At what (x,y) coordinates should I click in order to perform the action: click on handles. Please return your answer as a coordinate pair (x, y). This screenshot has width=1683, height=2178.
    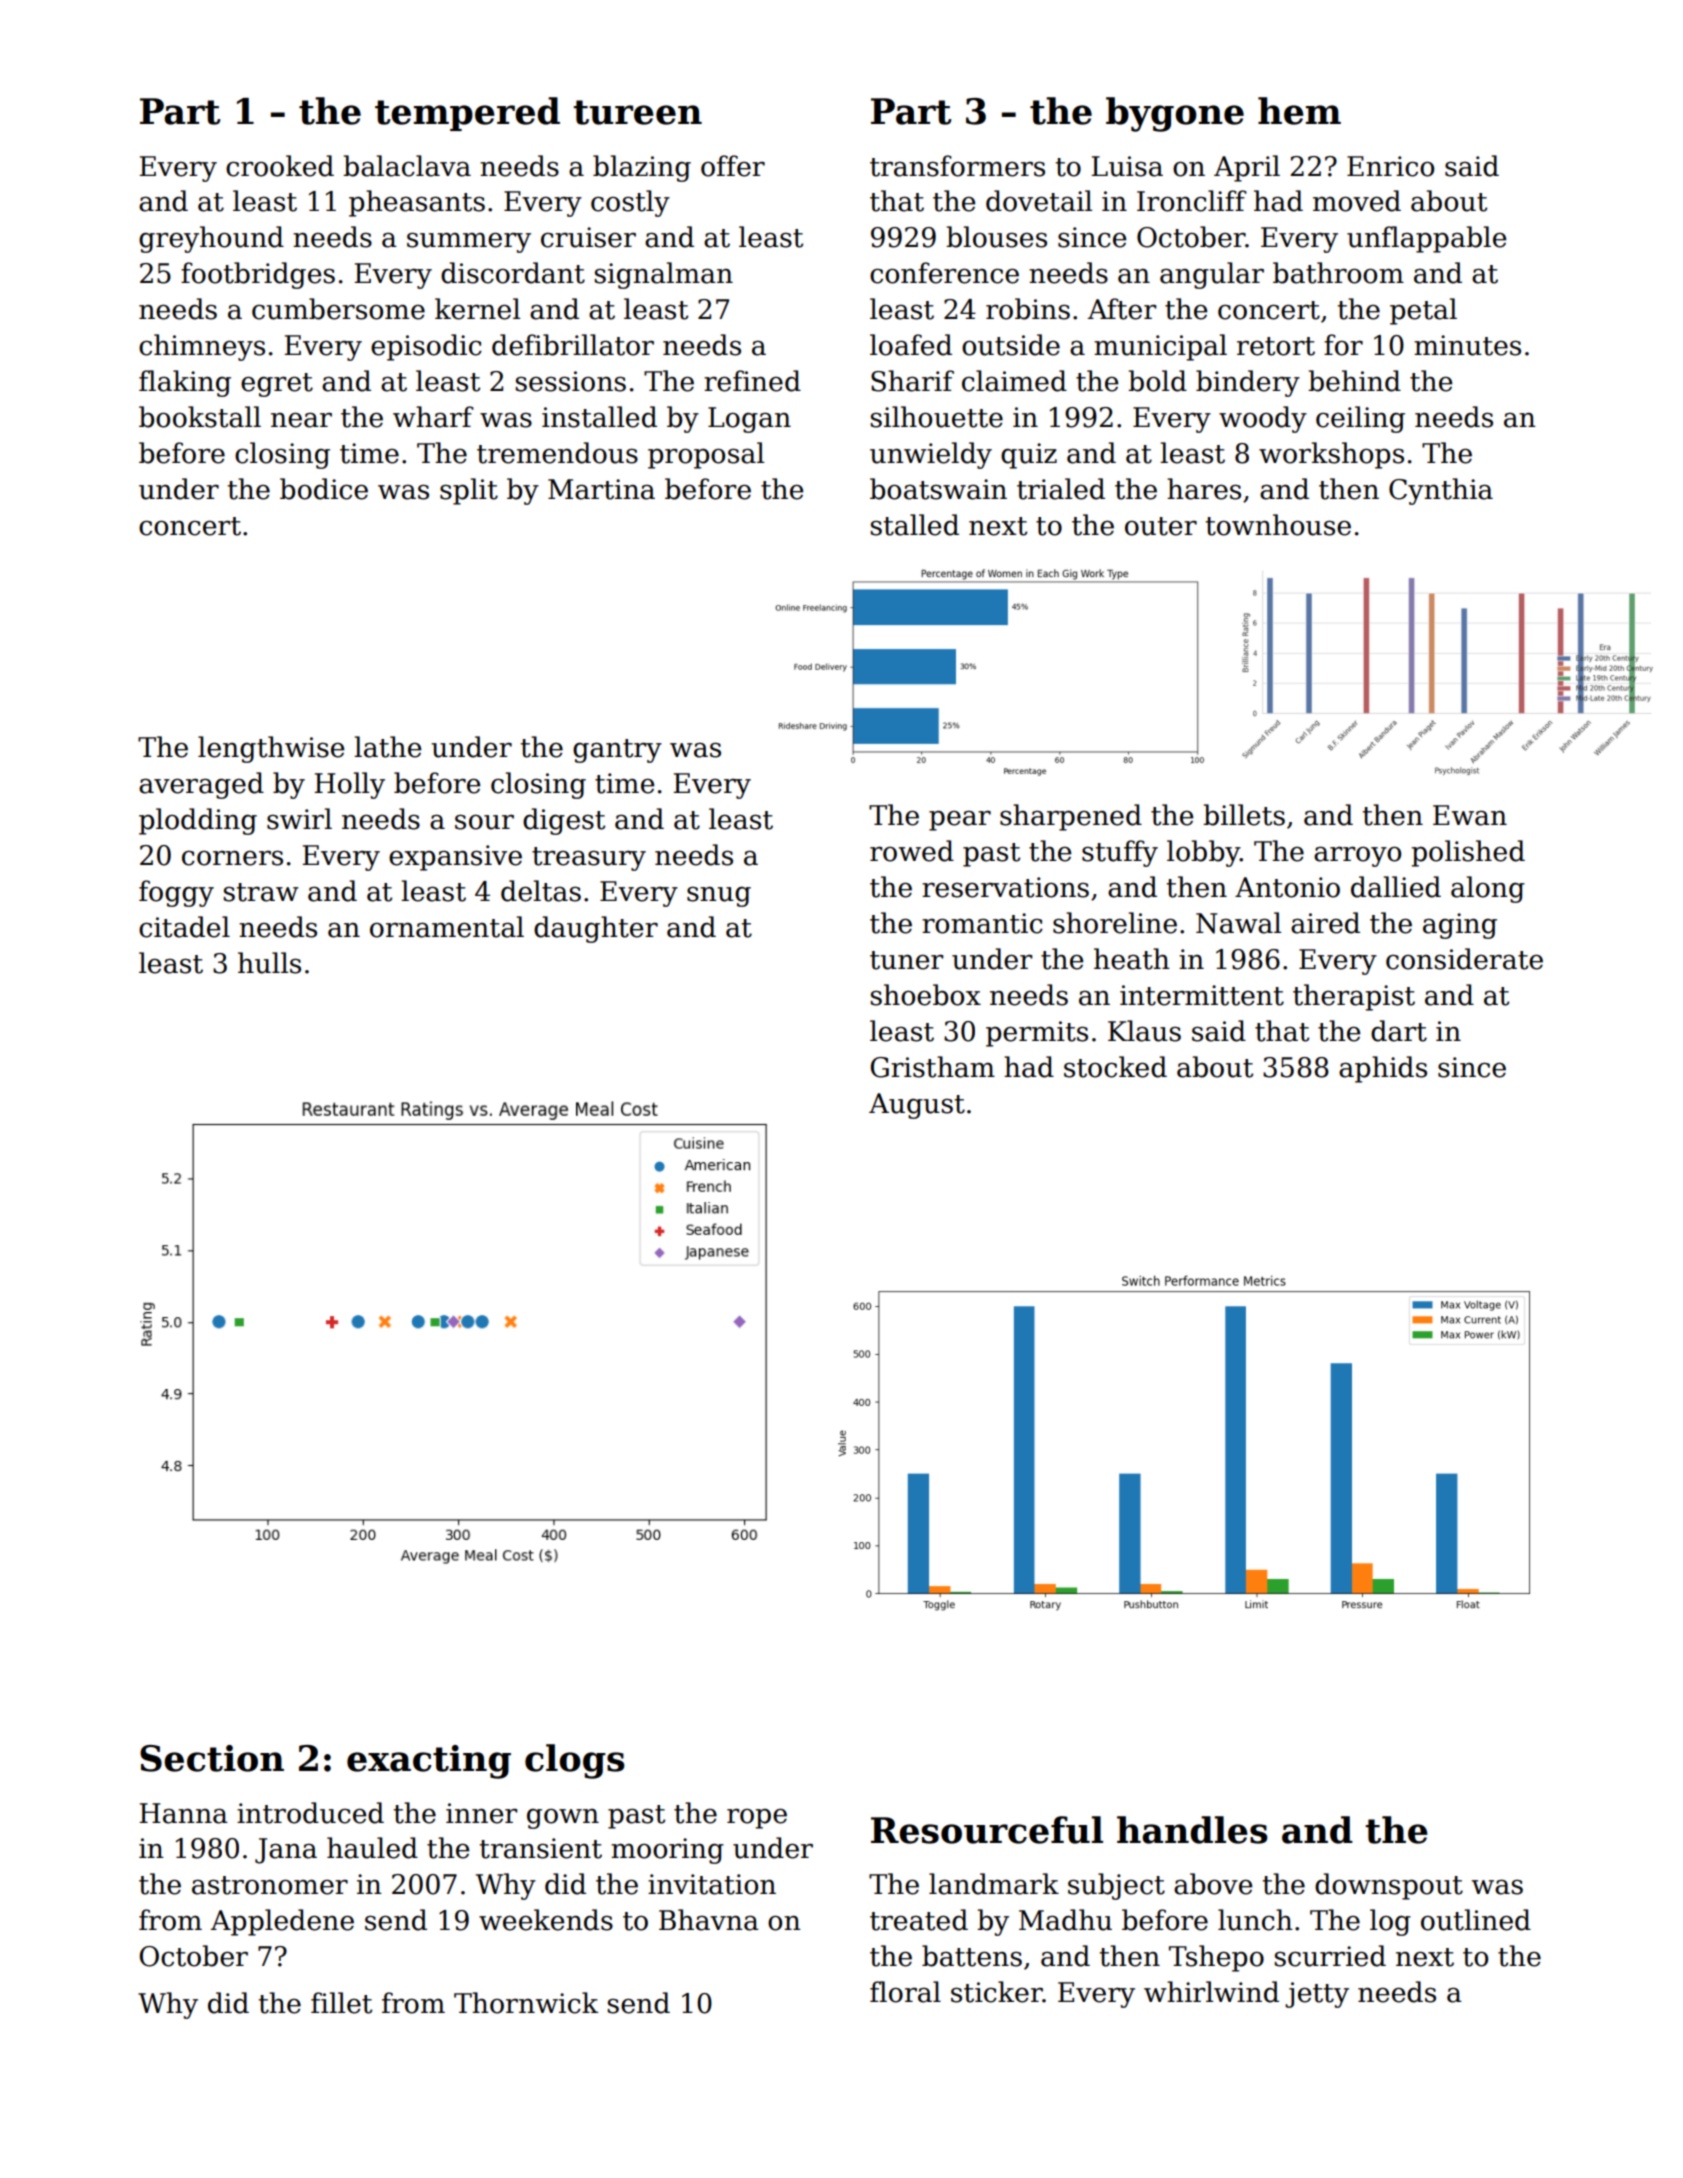
    Looking at the image, I should click on (1192, 1830).
